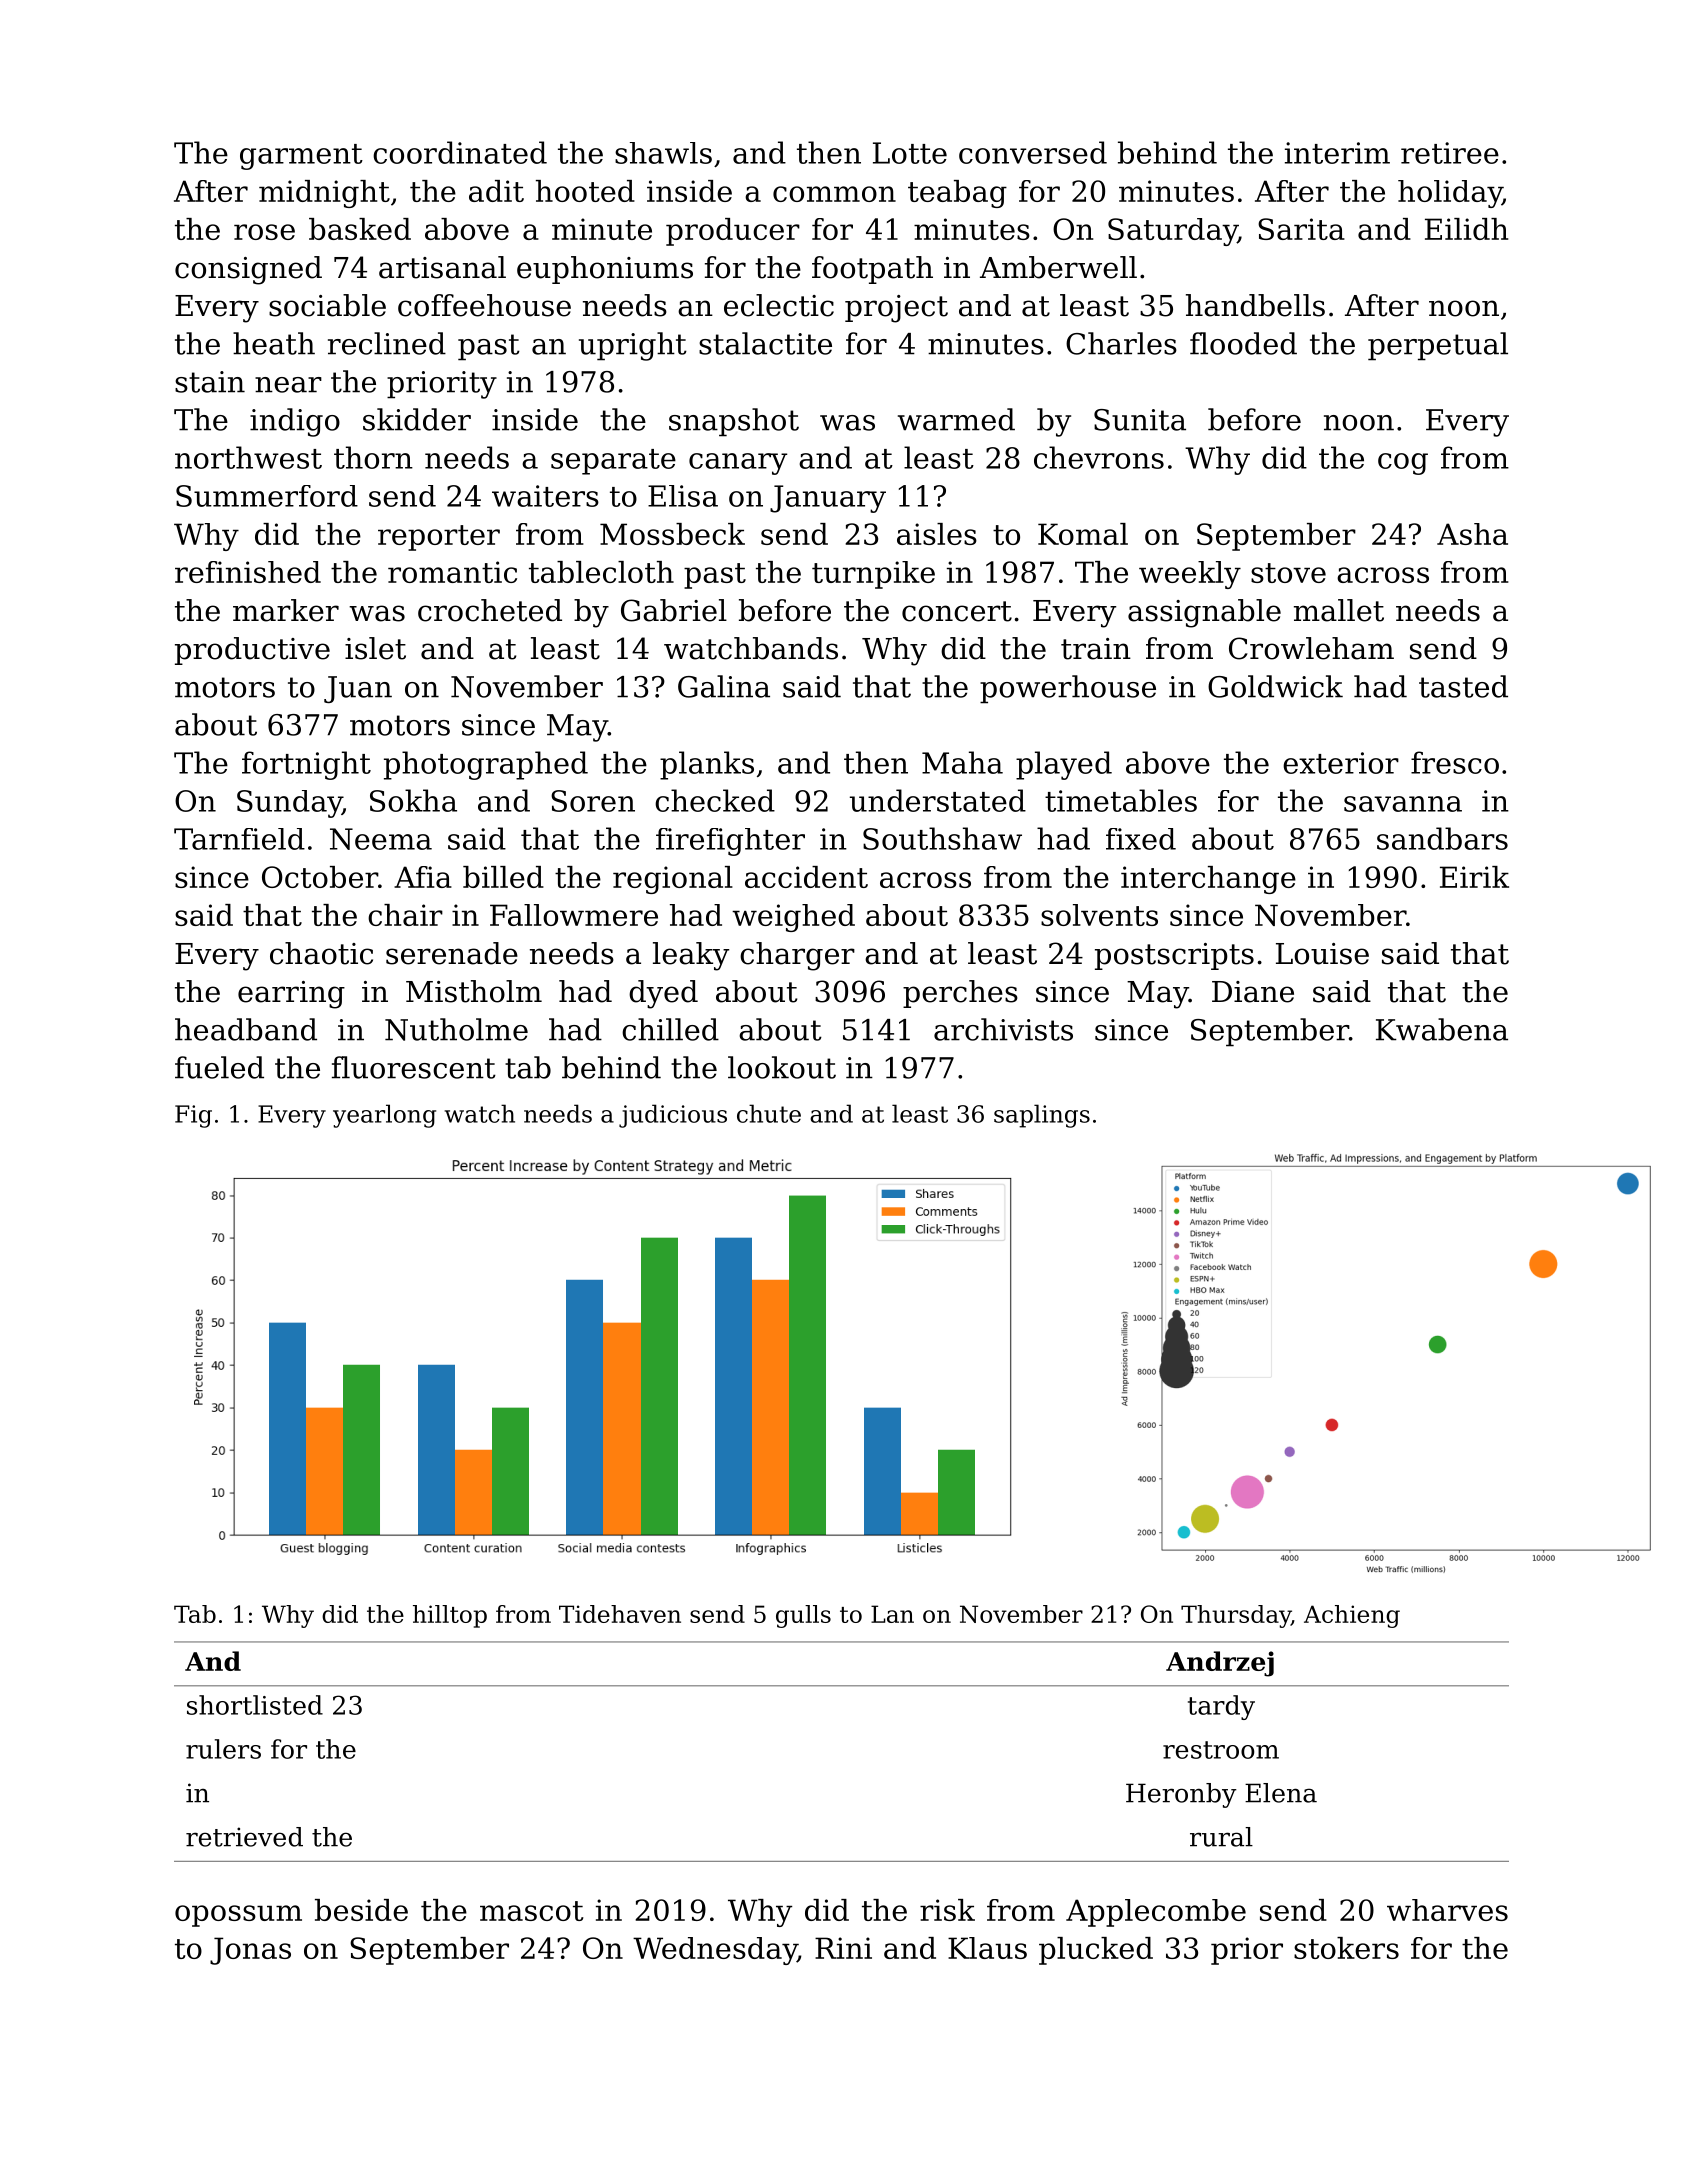 This screenshot has height=2178, width=1683. Describe the element at coordinates (956, 419) in the screenshot. I see `warmed` at that location.
